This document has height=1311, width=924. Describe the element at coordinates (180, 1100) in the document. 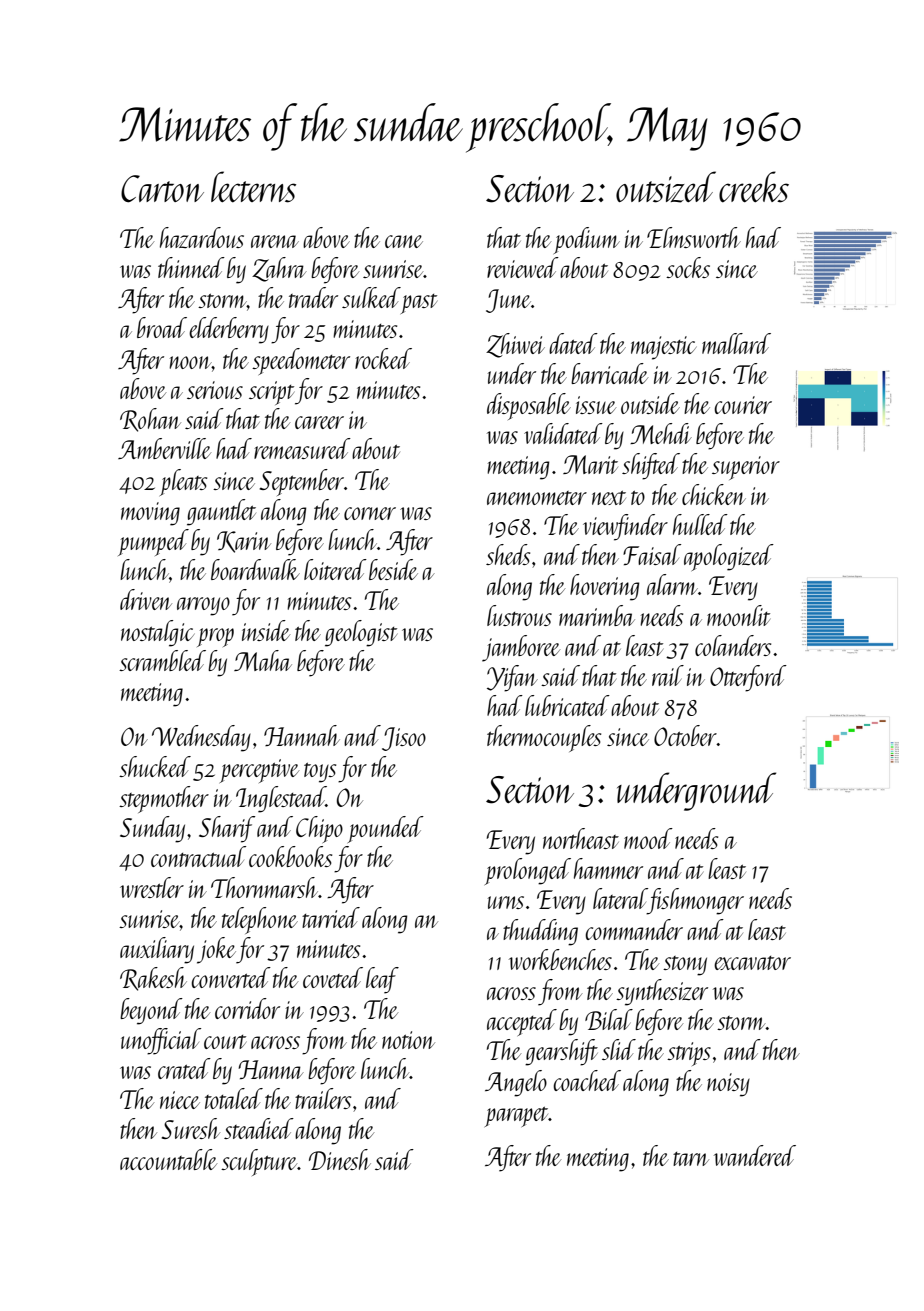

I see `niece` at that location.
